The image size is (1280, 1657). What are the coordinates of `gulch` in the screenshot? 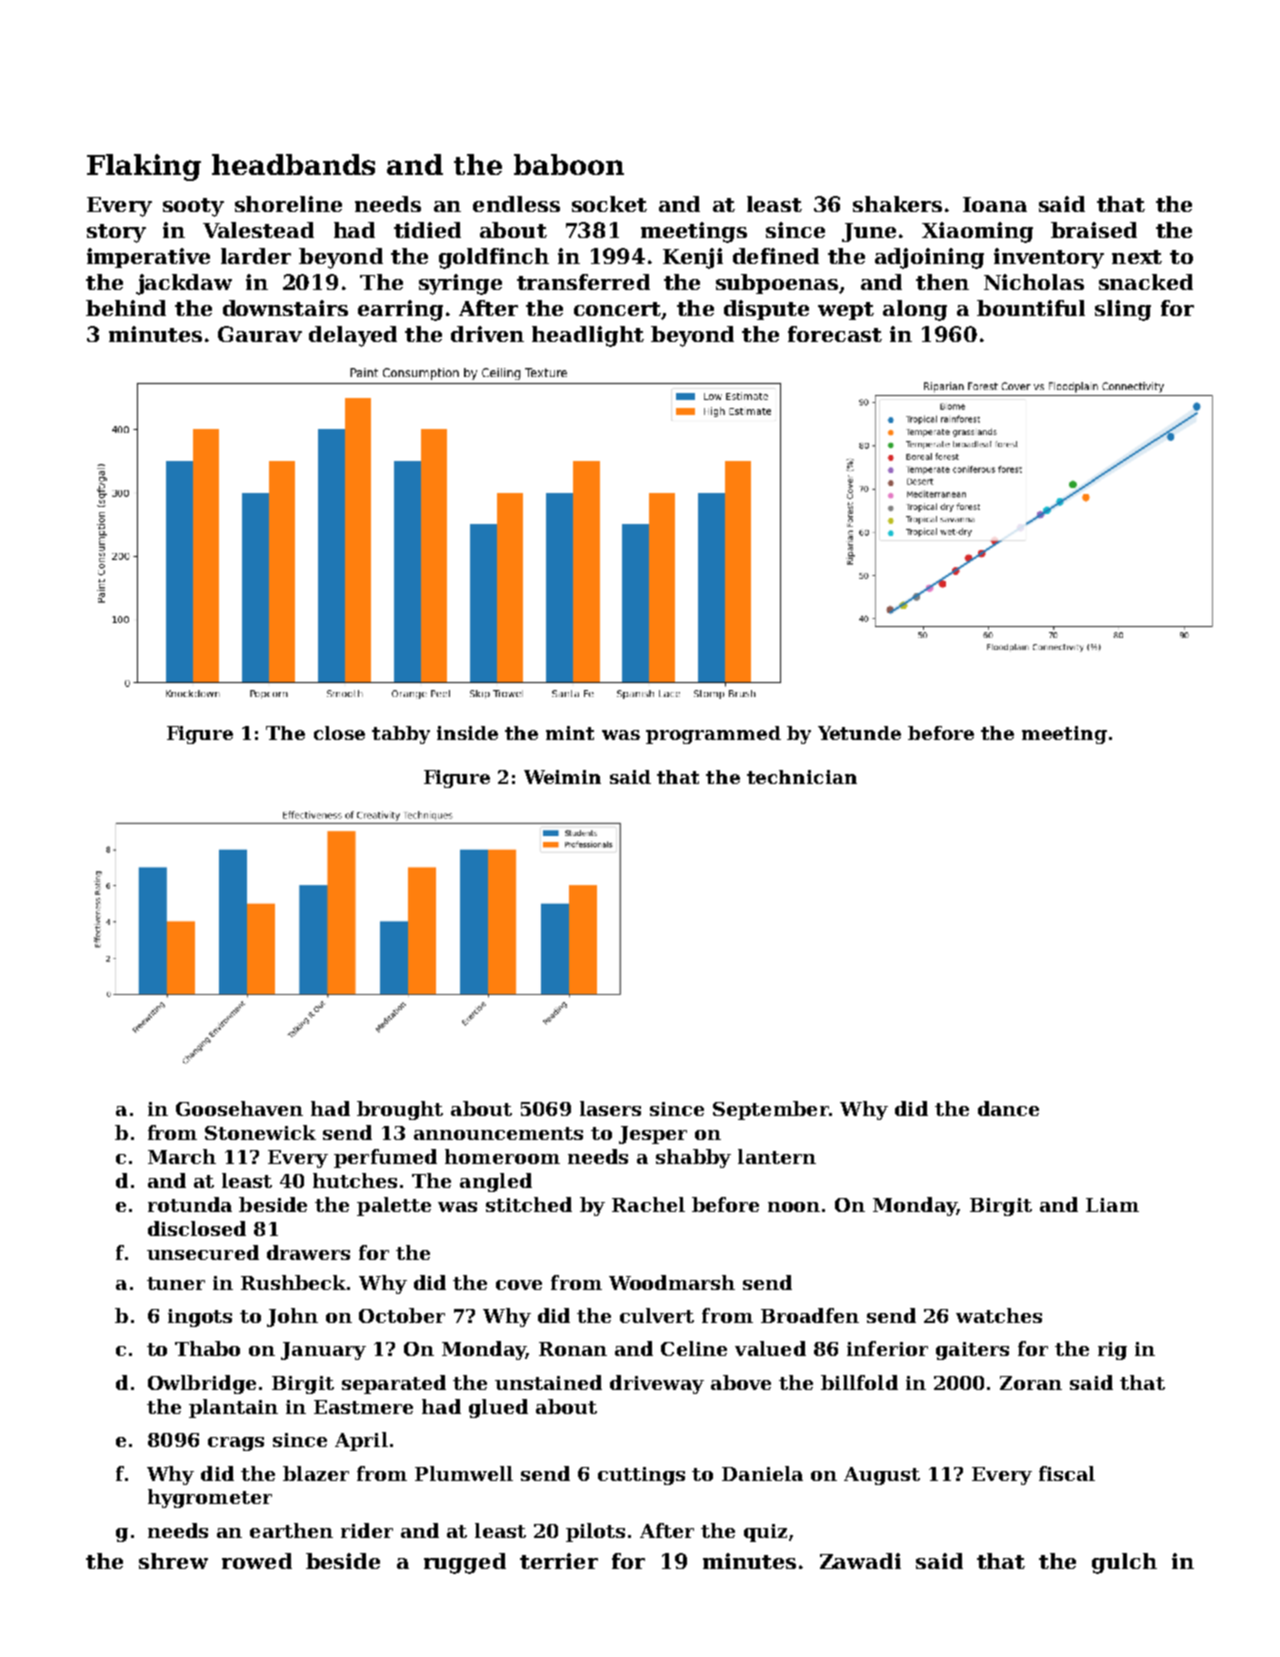 It's located at (1124, 1563).
